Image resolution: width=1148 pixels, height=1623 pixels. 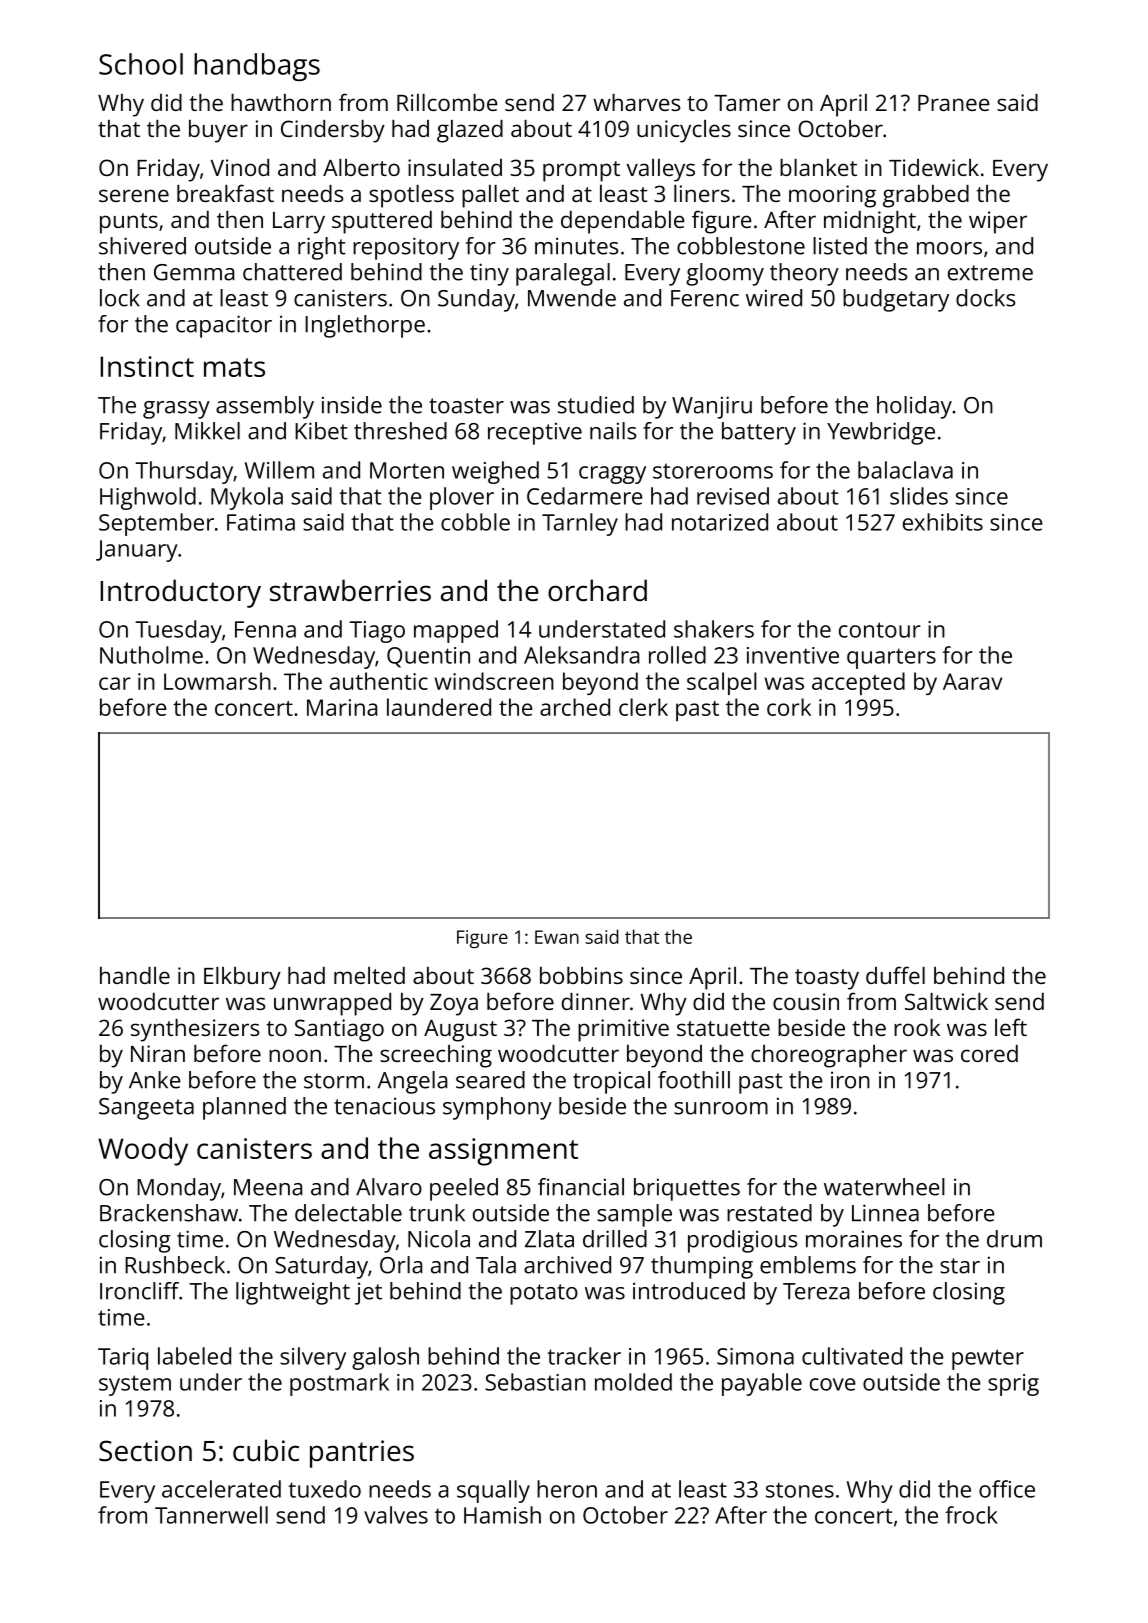 I want to click on Tarnley, so click(x=580, y=524).
